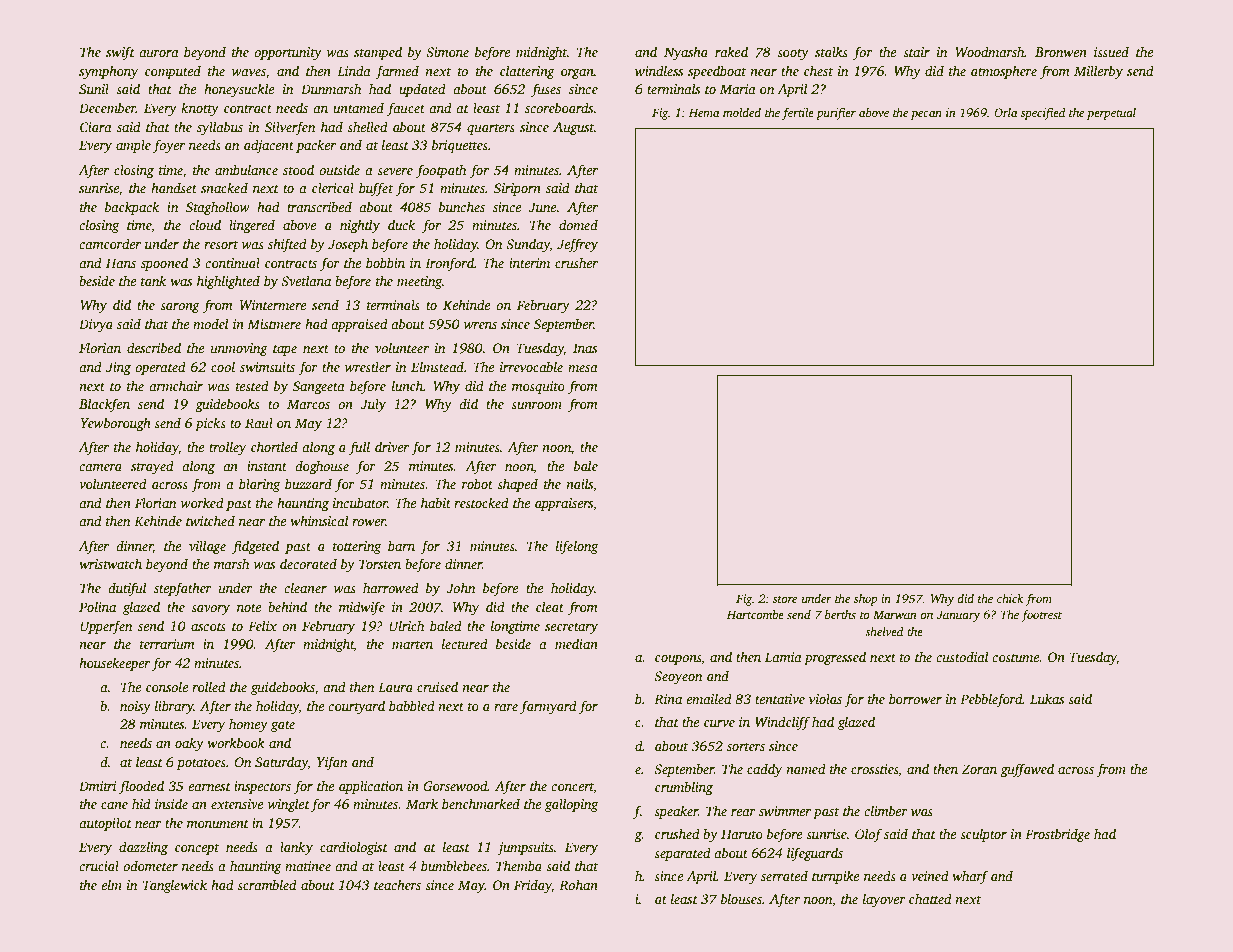 The width and height of the screenshot is (1233, 952). Describe the element at coordinates (239, 349) in the screenshot. I see `unmoving` at that location.
